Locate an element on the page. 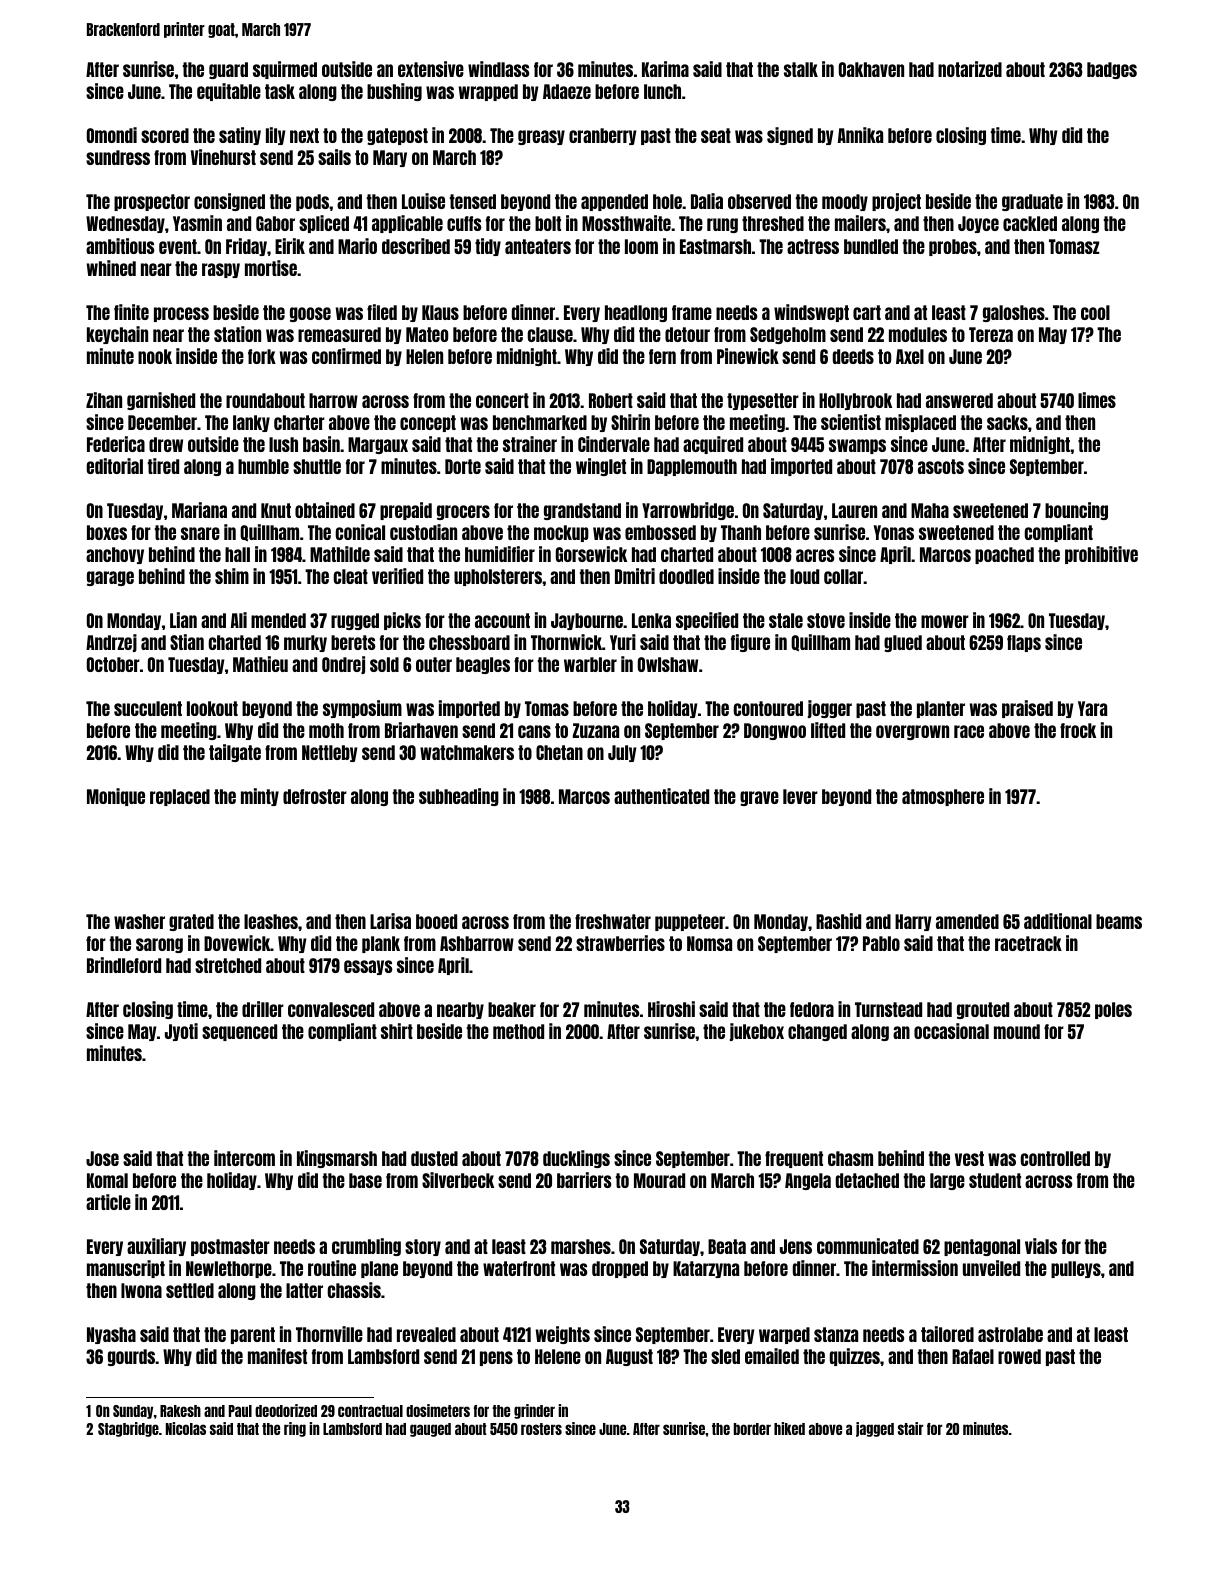 This image has height=1591, width=1230. limes is located at coordinates (1097, 400).
